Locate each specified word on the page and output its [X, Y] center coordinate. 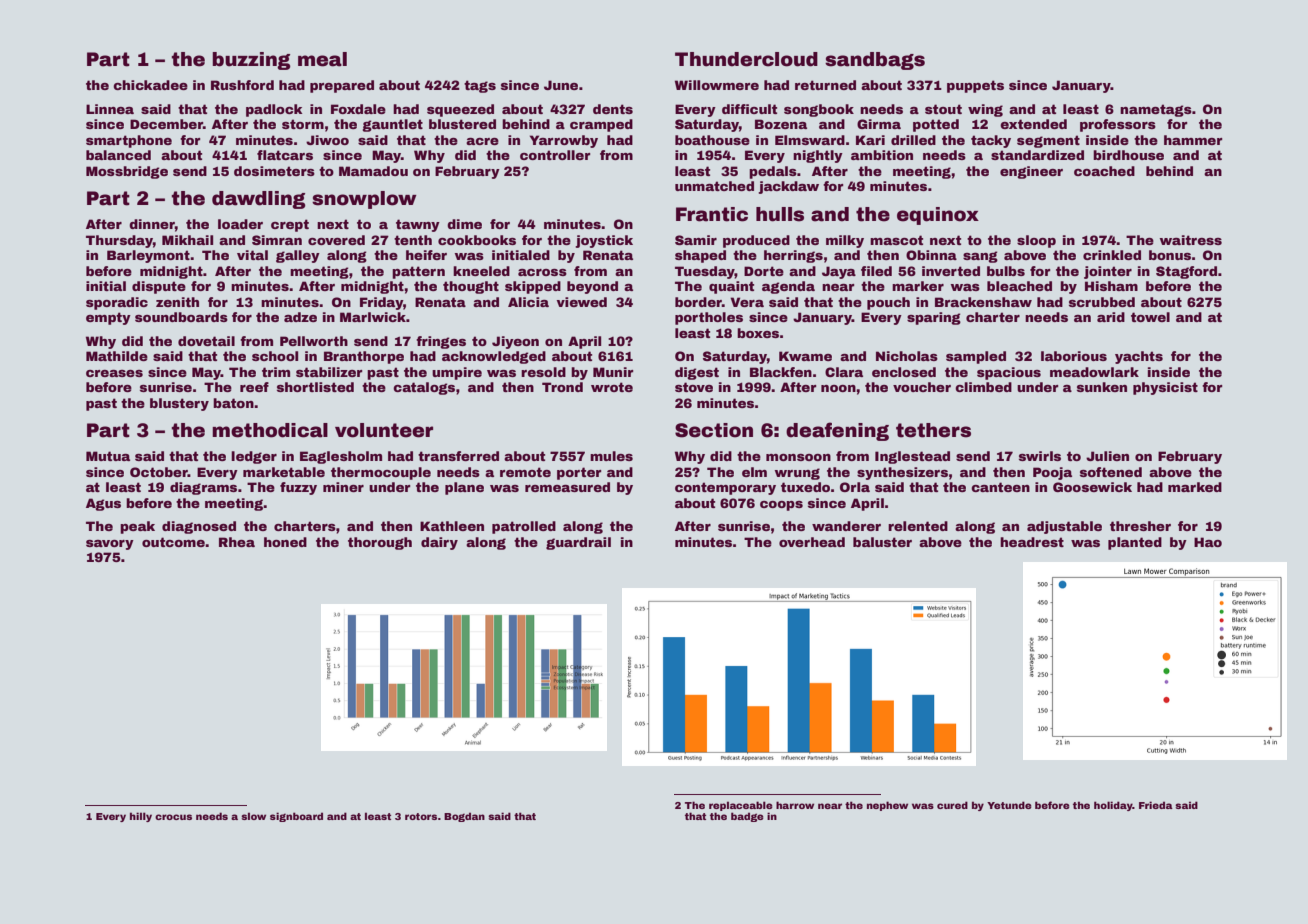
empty [108, 318]
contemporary [725, 488]
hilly [141, 817]
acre [482, 141]
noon [838, 388]
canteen [1000, 487]
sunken [1102, 387]
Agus [103, 504]
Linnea [110, 109]
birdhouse [1128, 155]
